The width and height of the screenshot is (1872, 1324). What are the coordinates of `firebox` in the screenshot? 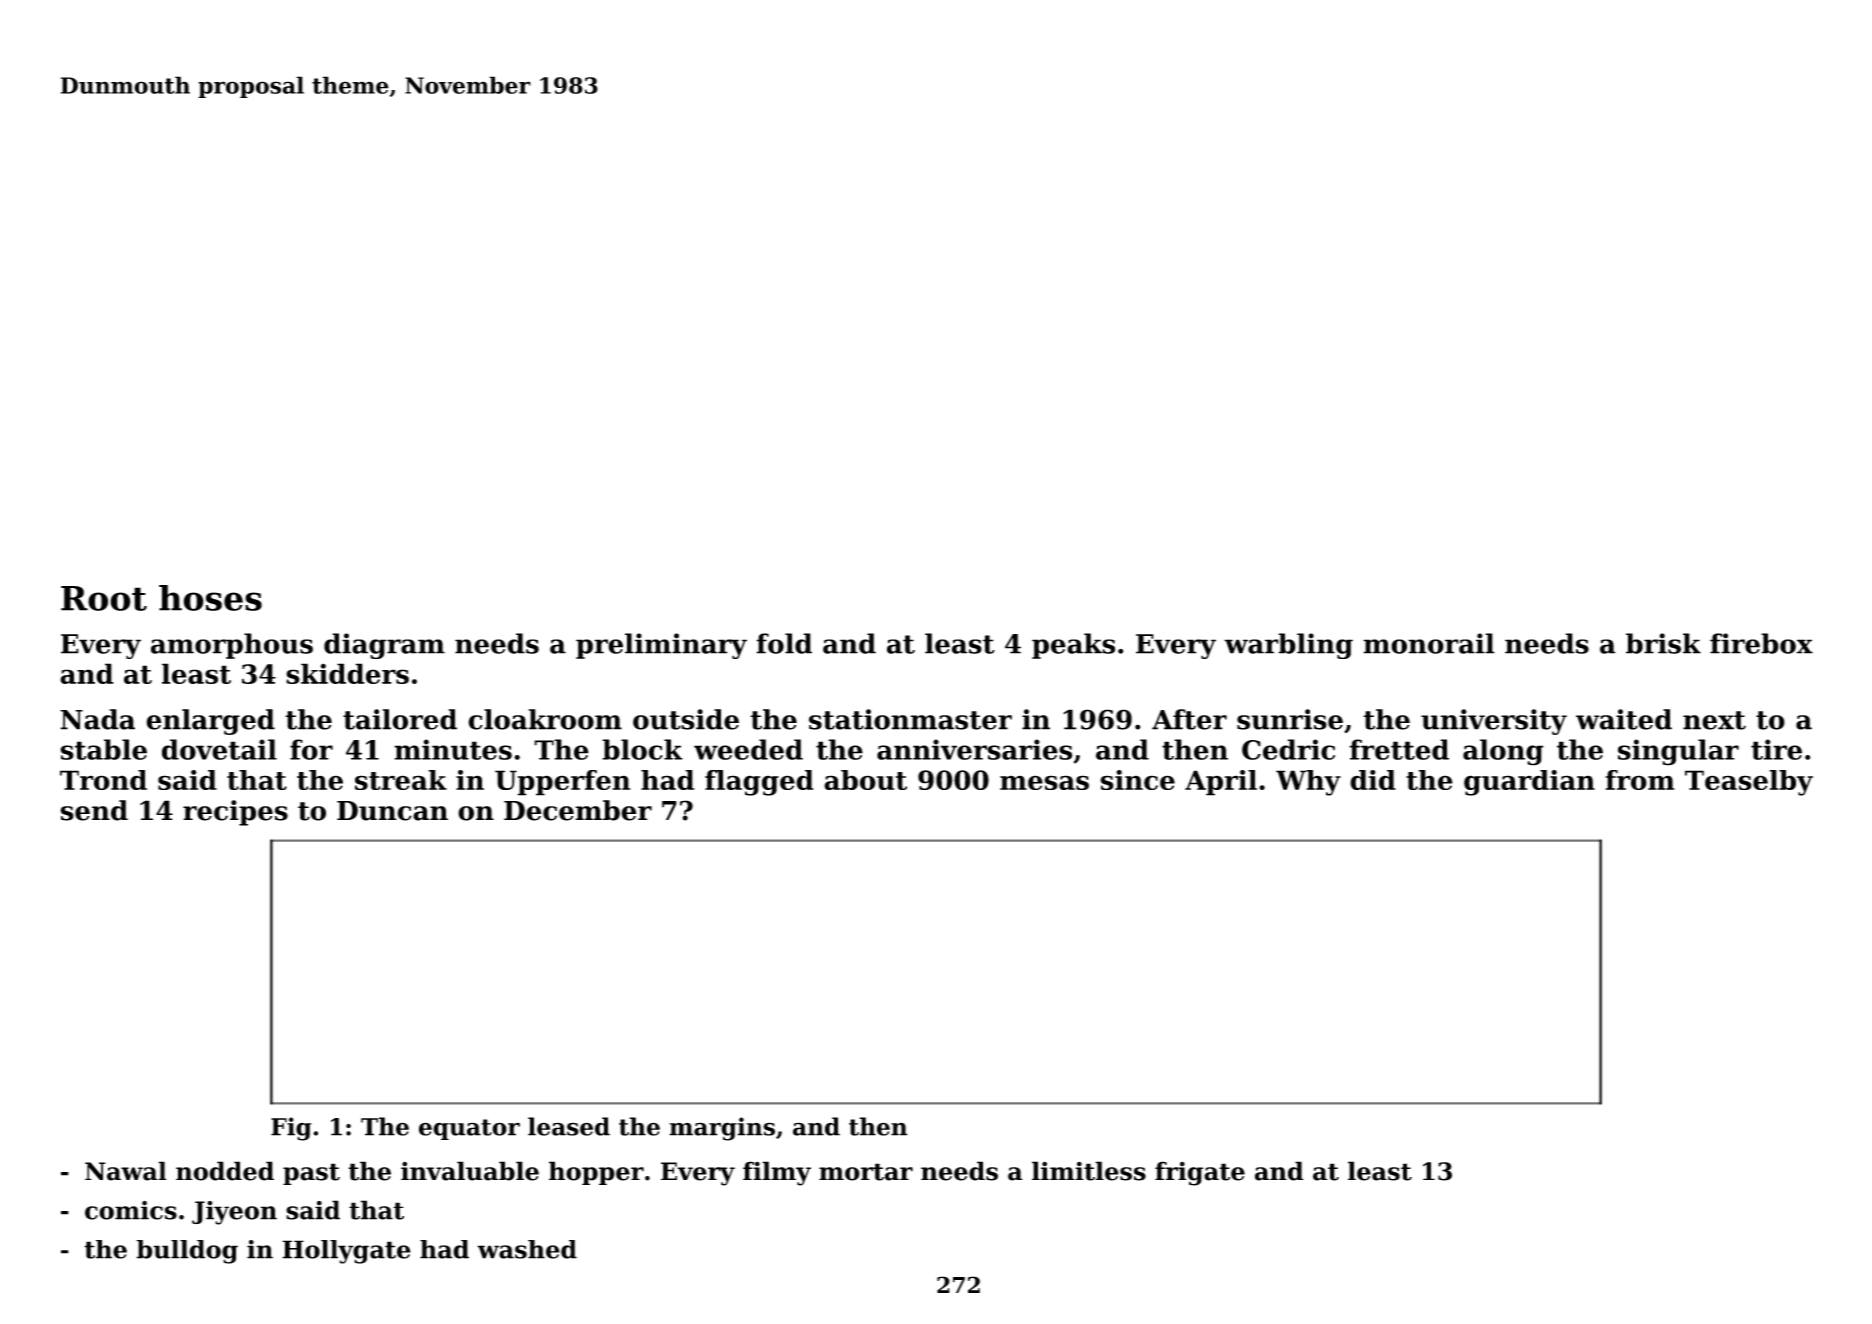 It's located at (1761, 643).
